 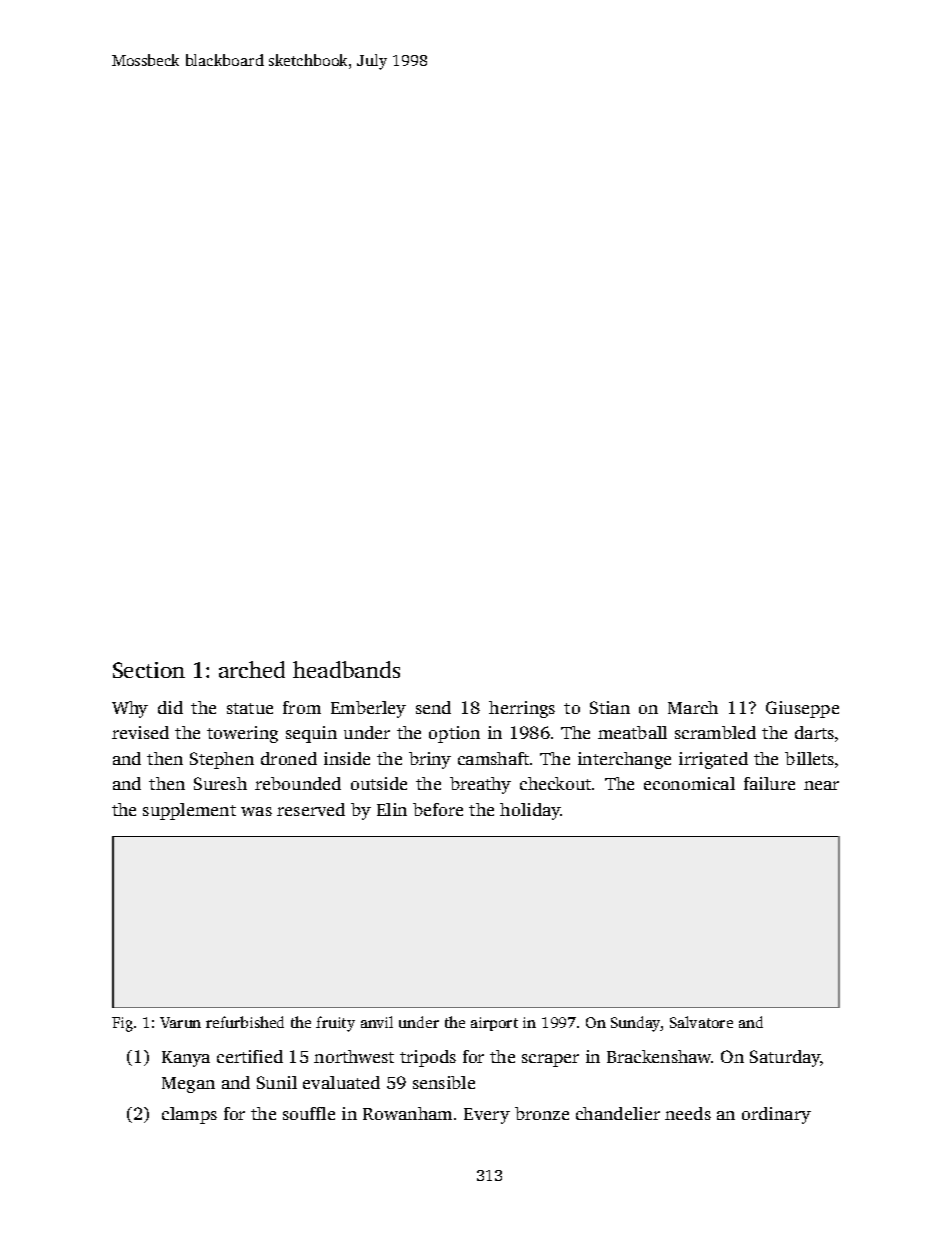 I want to click on Every, so click(x=487, y=1116).
